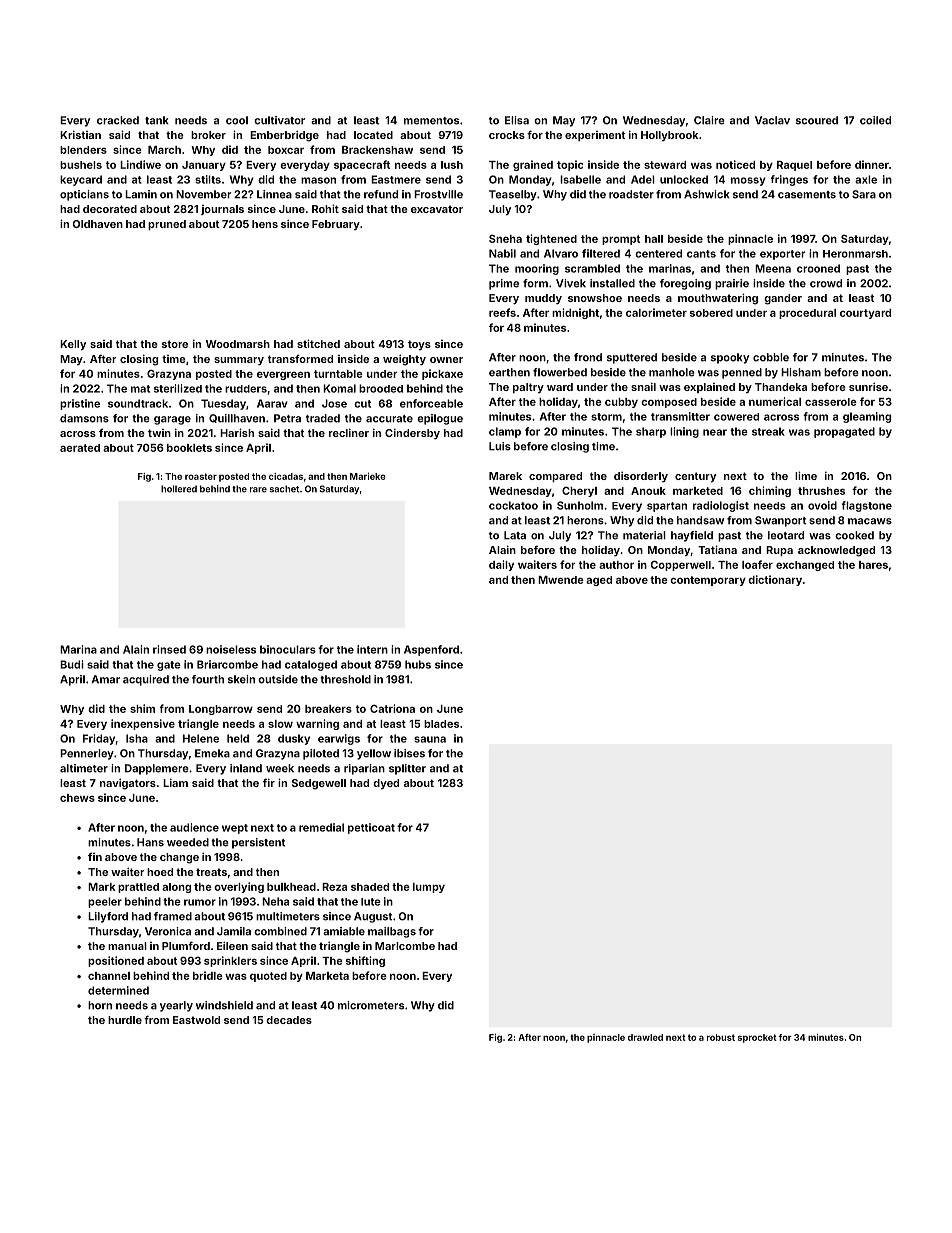 Image resolution: width=952 pixels, height=1233 pixels. Describe the element at coordinates (167, 225) in the image. I see `pruned` at that location.
